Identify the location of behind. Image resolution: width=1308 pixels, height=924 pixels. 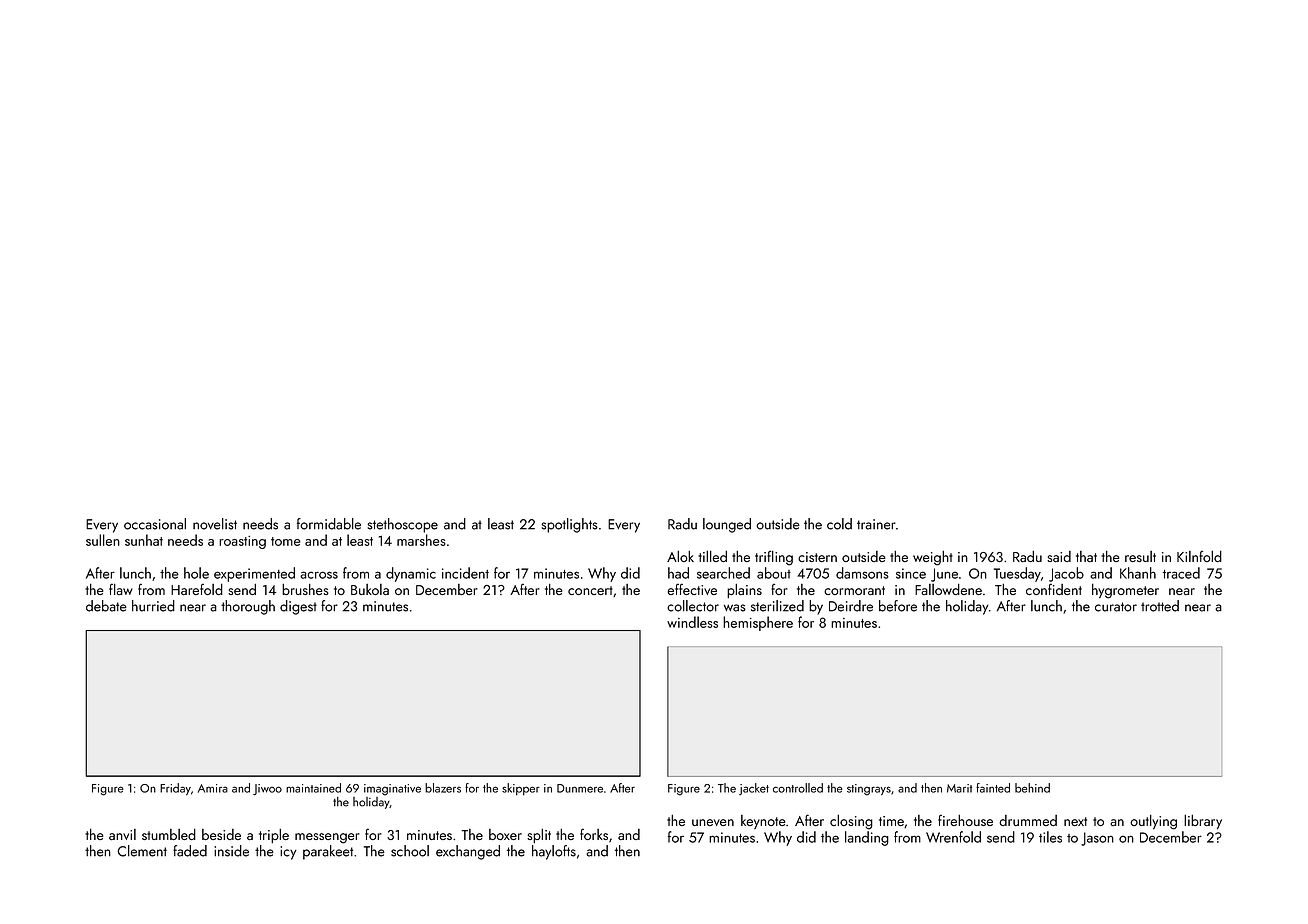
(1032, 788).
